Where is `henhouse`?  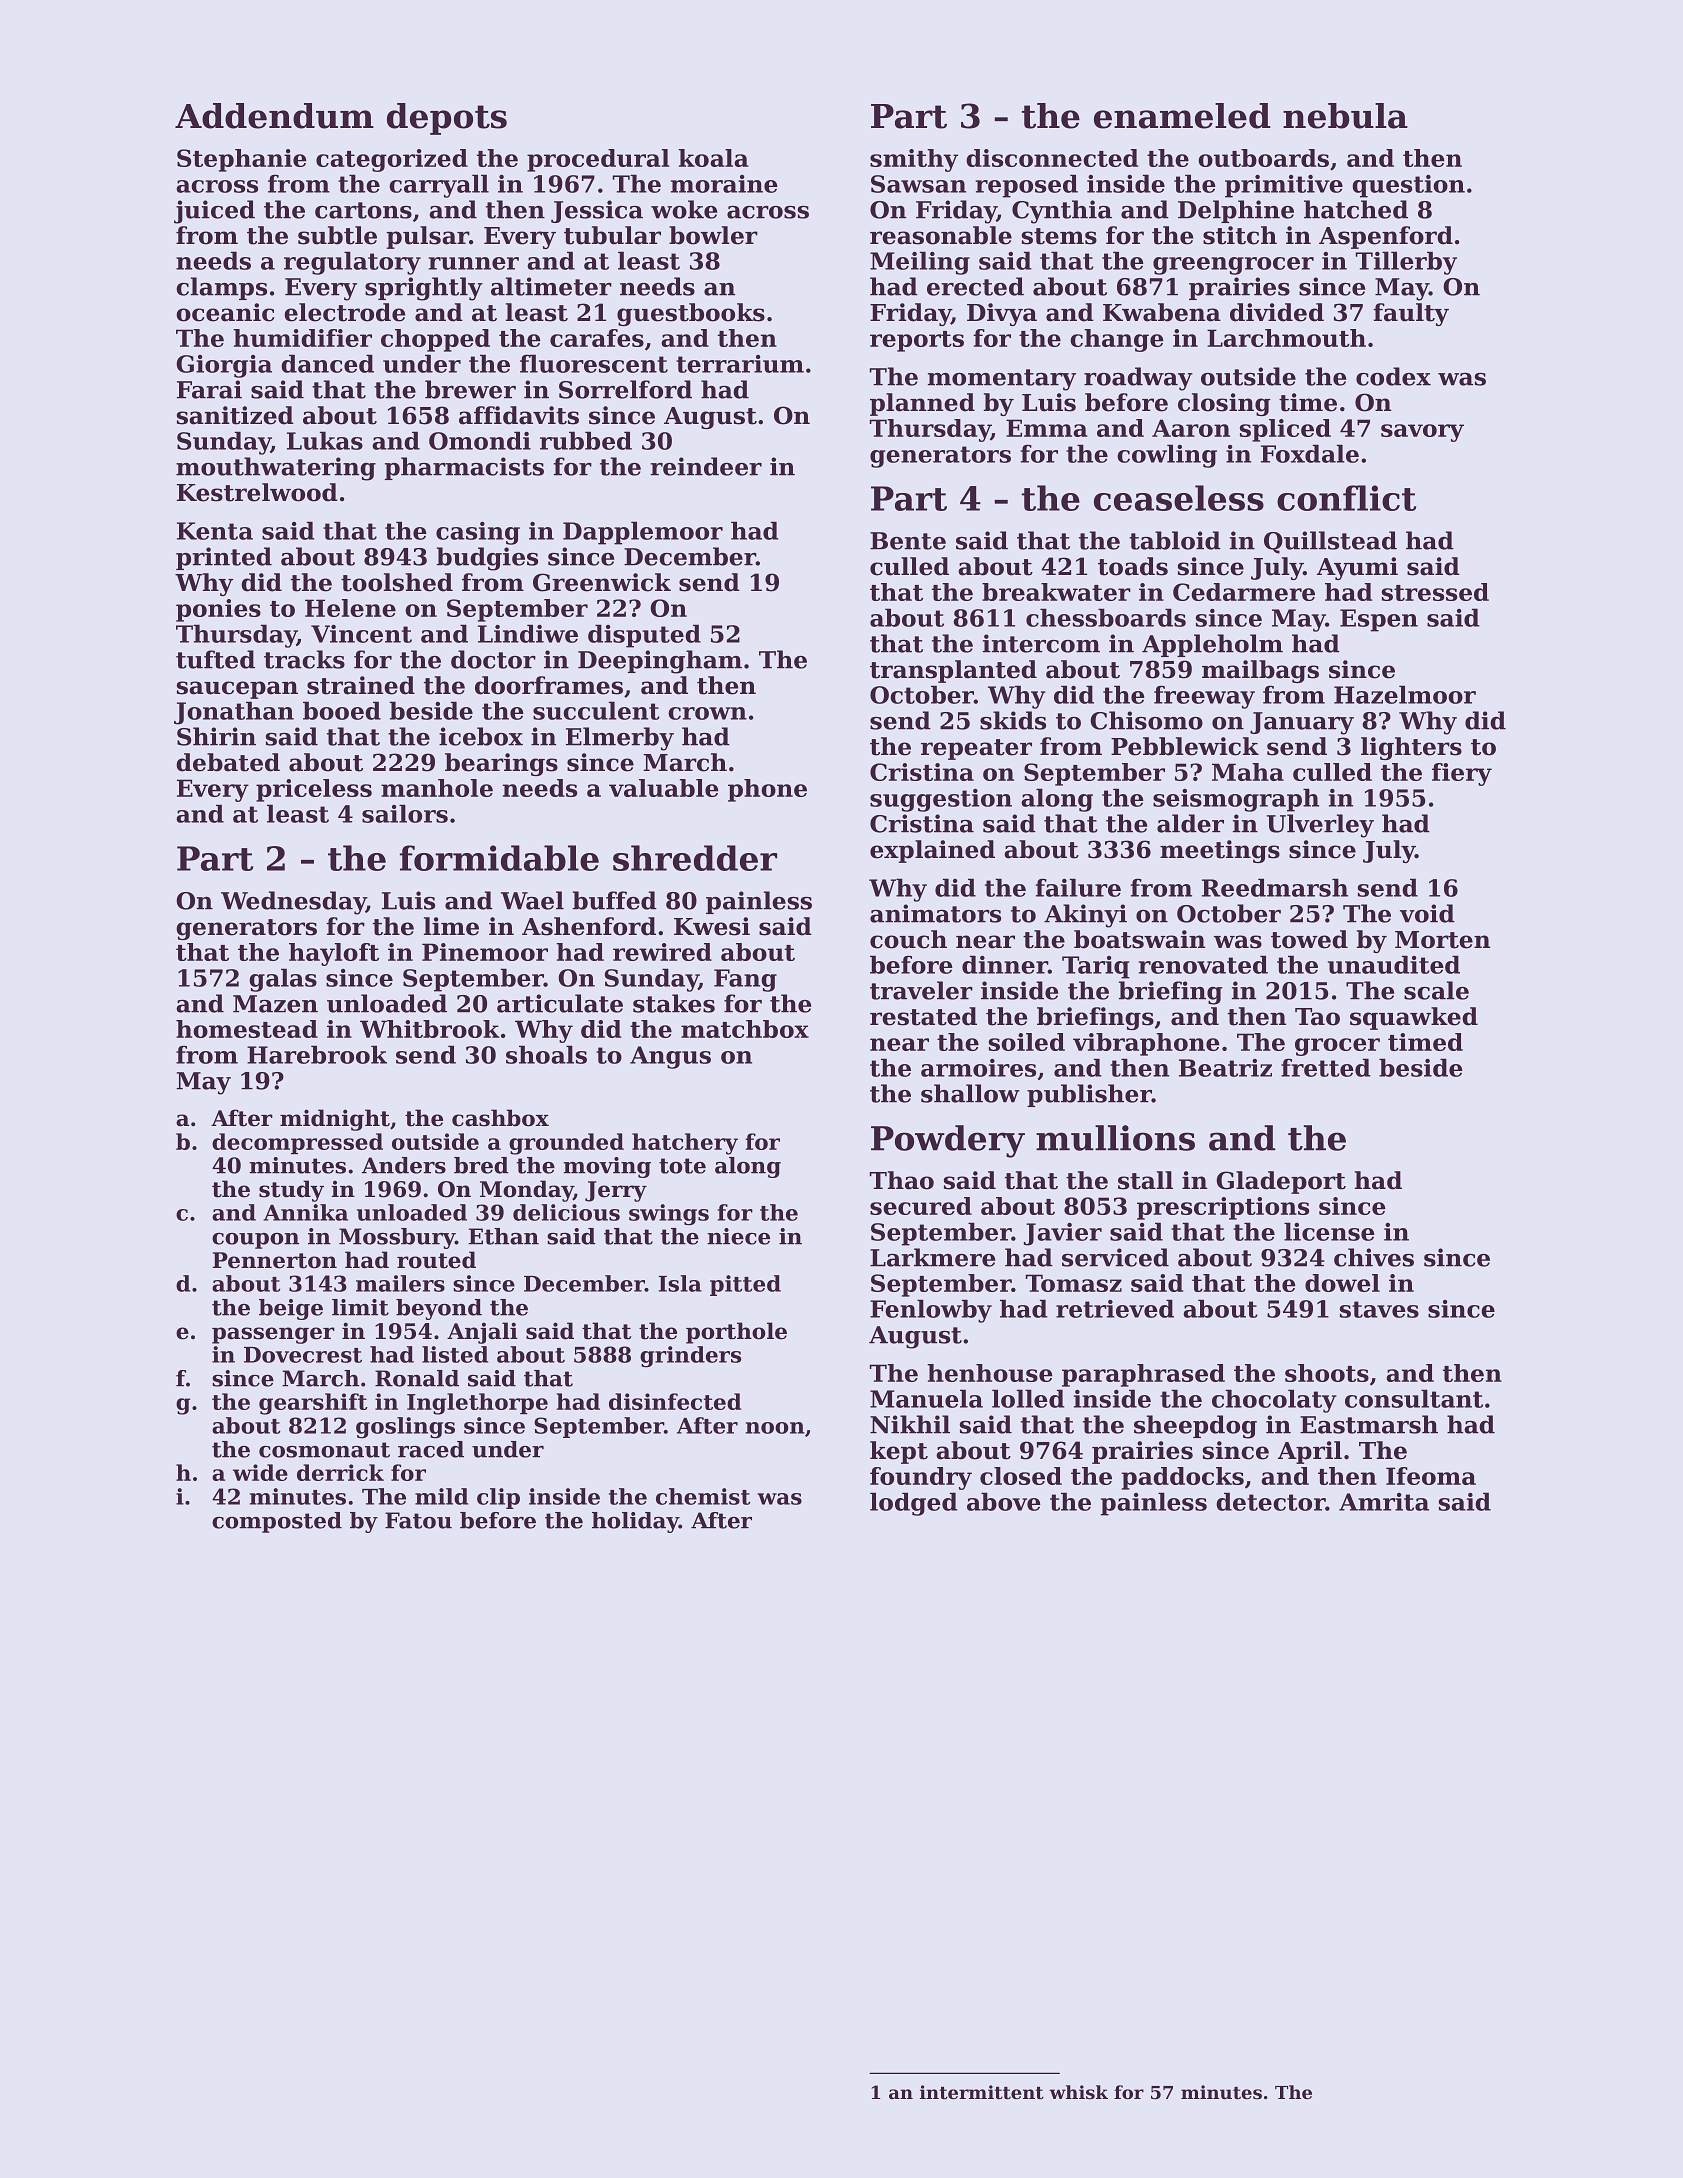 henhouse is located at coordinates (990, 1373).
